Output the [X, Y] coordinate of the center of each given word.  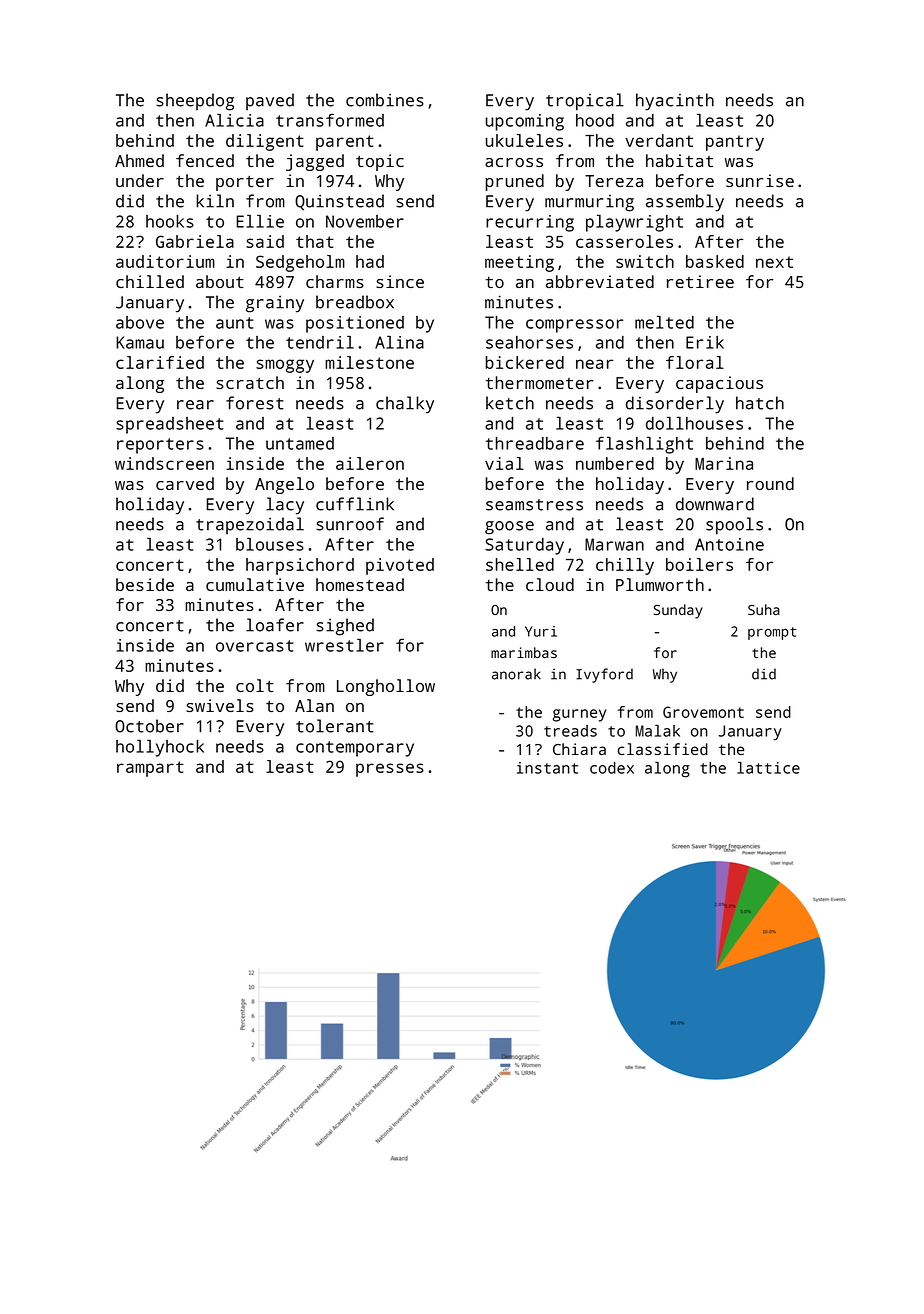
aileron [370, 463]
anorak [516, 674]
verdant [659, 140]
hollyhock [160, 748]
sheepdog [195, 102]
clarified [160, 362]
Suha [764, 609]
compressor [574, 326]
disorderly [675, 405]
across [514, 162]
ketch [510, 403]
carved [185, 483]
